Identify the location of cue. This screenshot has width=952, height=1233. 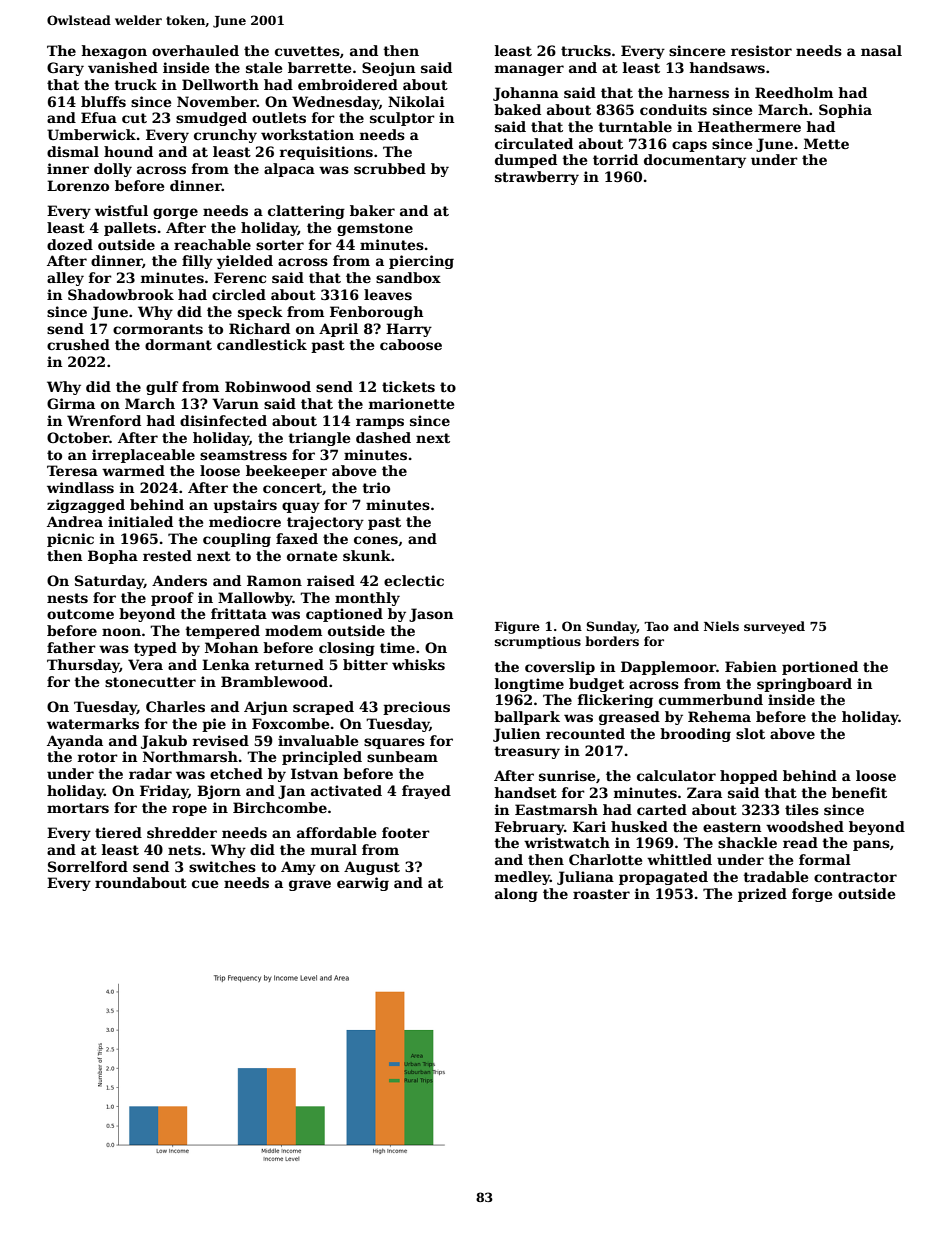
(205, 884).
